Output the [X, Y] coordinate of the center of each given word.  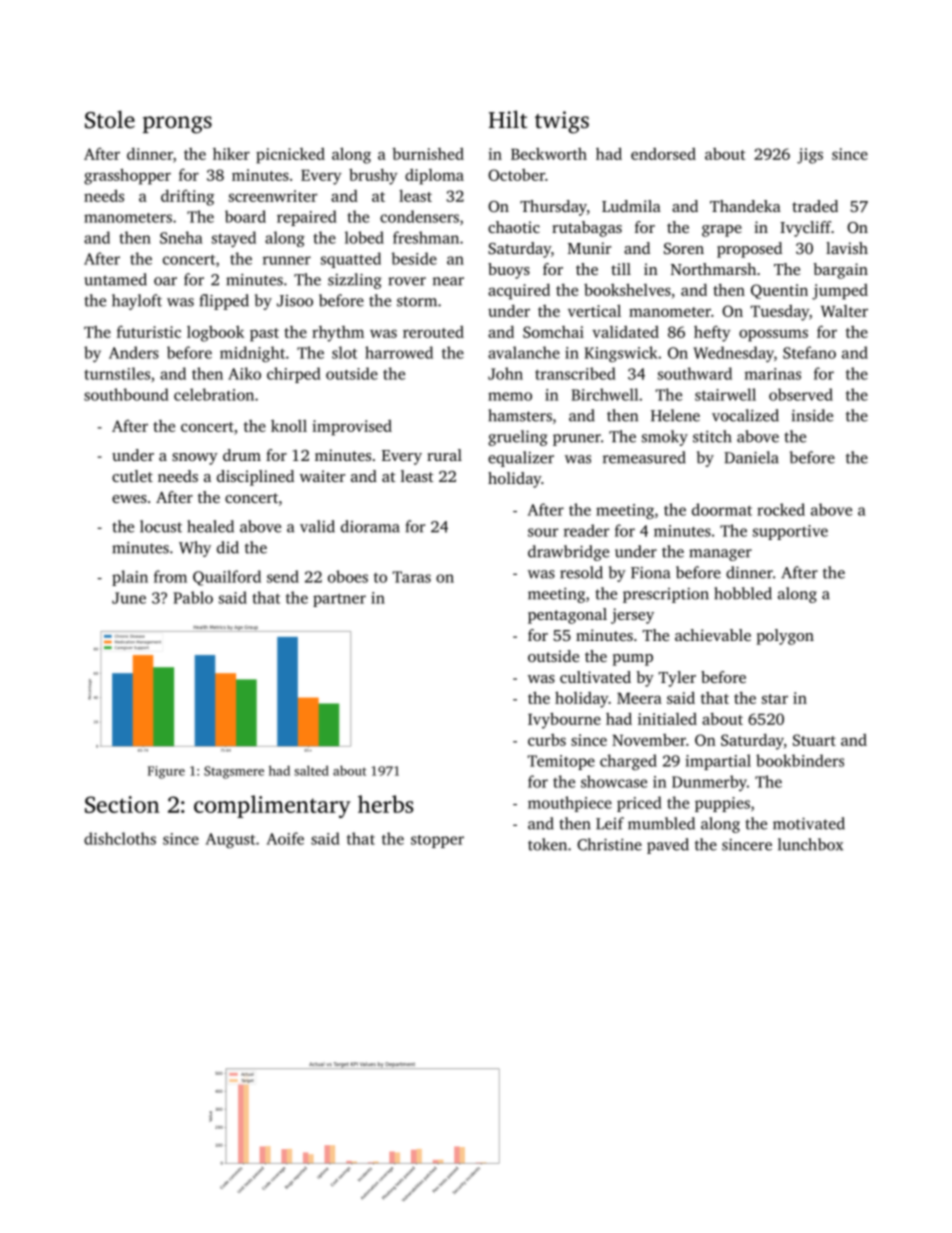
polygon [785, 637]
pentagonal [567, 616]
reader [586, 530]
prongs [177, 125]
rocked [781, 509]
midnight [252, 354]
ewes [129, 499]
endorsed [663, 154]
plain [130, 578]
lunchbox [810, 844]
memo [510, 396]
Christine [609, 844]
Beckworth [549, 154]
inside [812, 415]
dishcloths [120, 838]
